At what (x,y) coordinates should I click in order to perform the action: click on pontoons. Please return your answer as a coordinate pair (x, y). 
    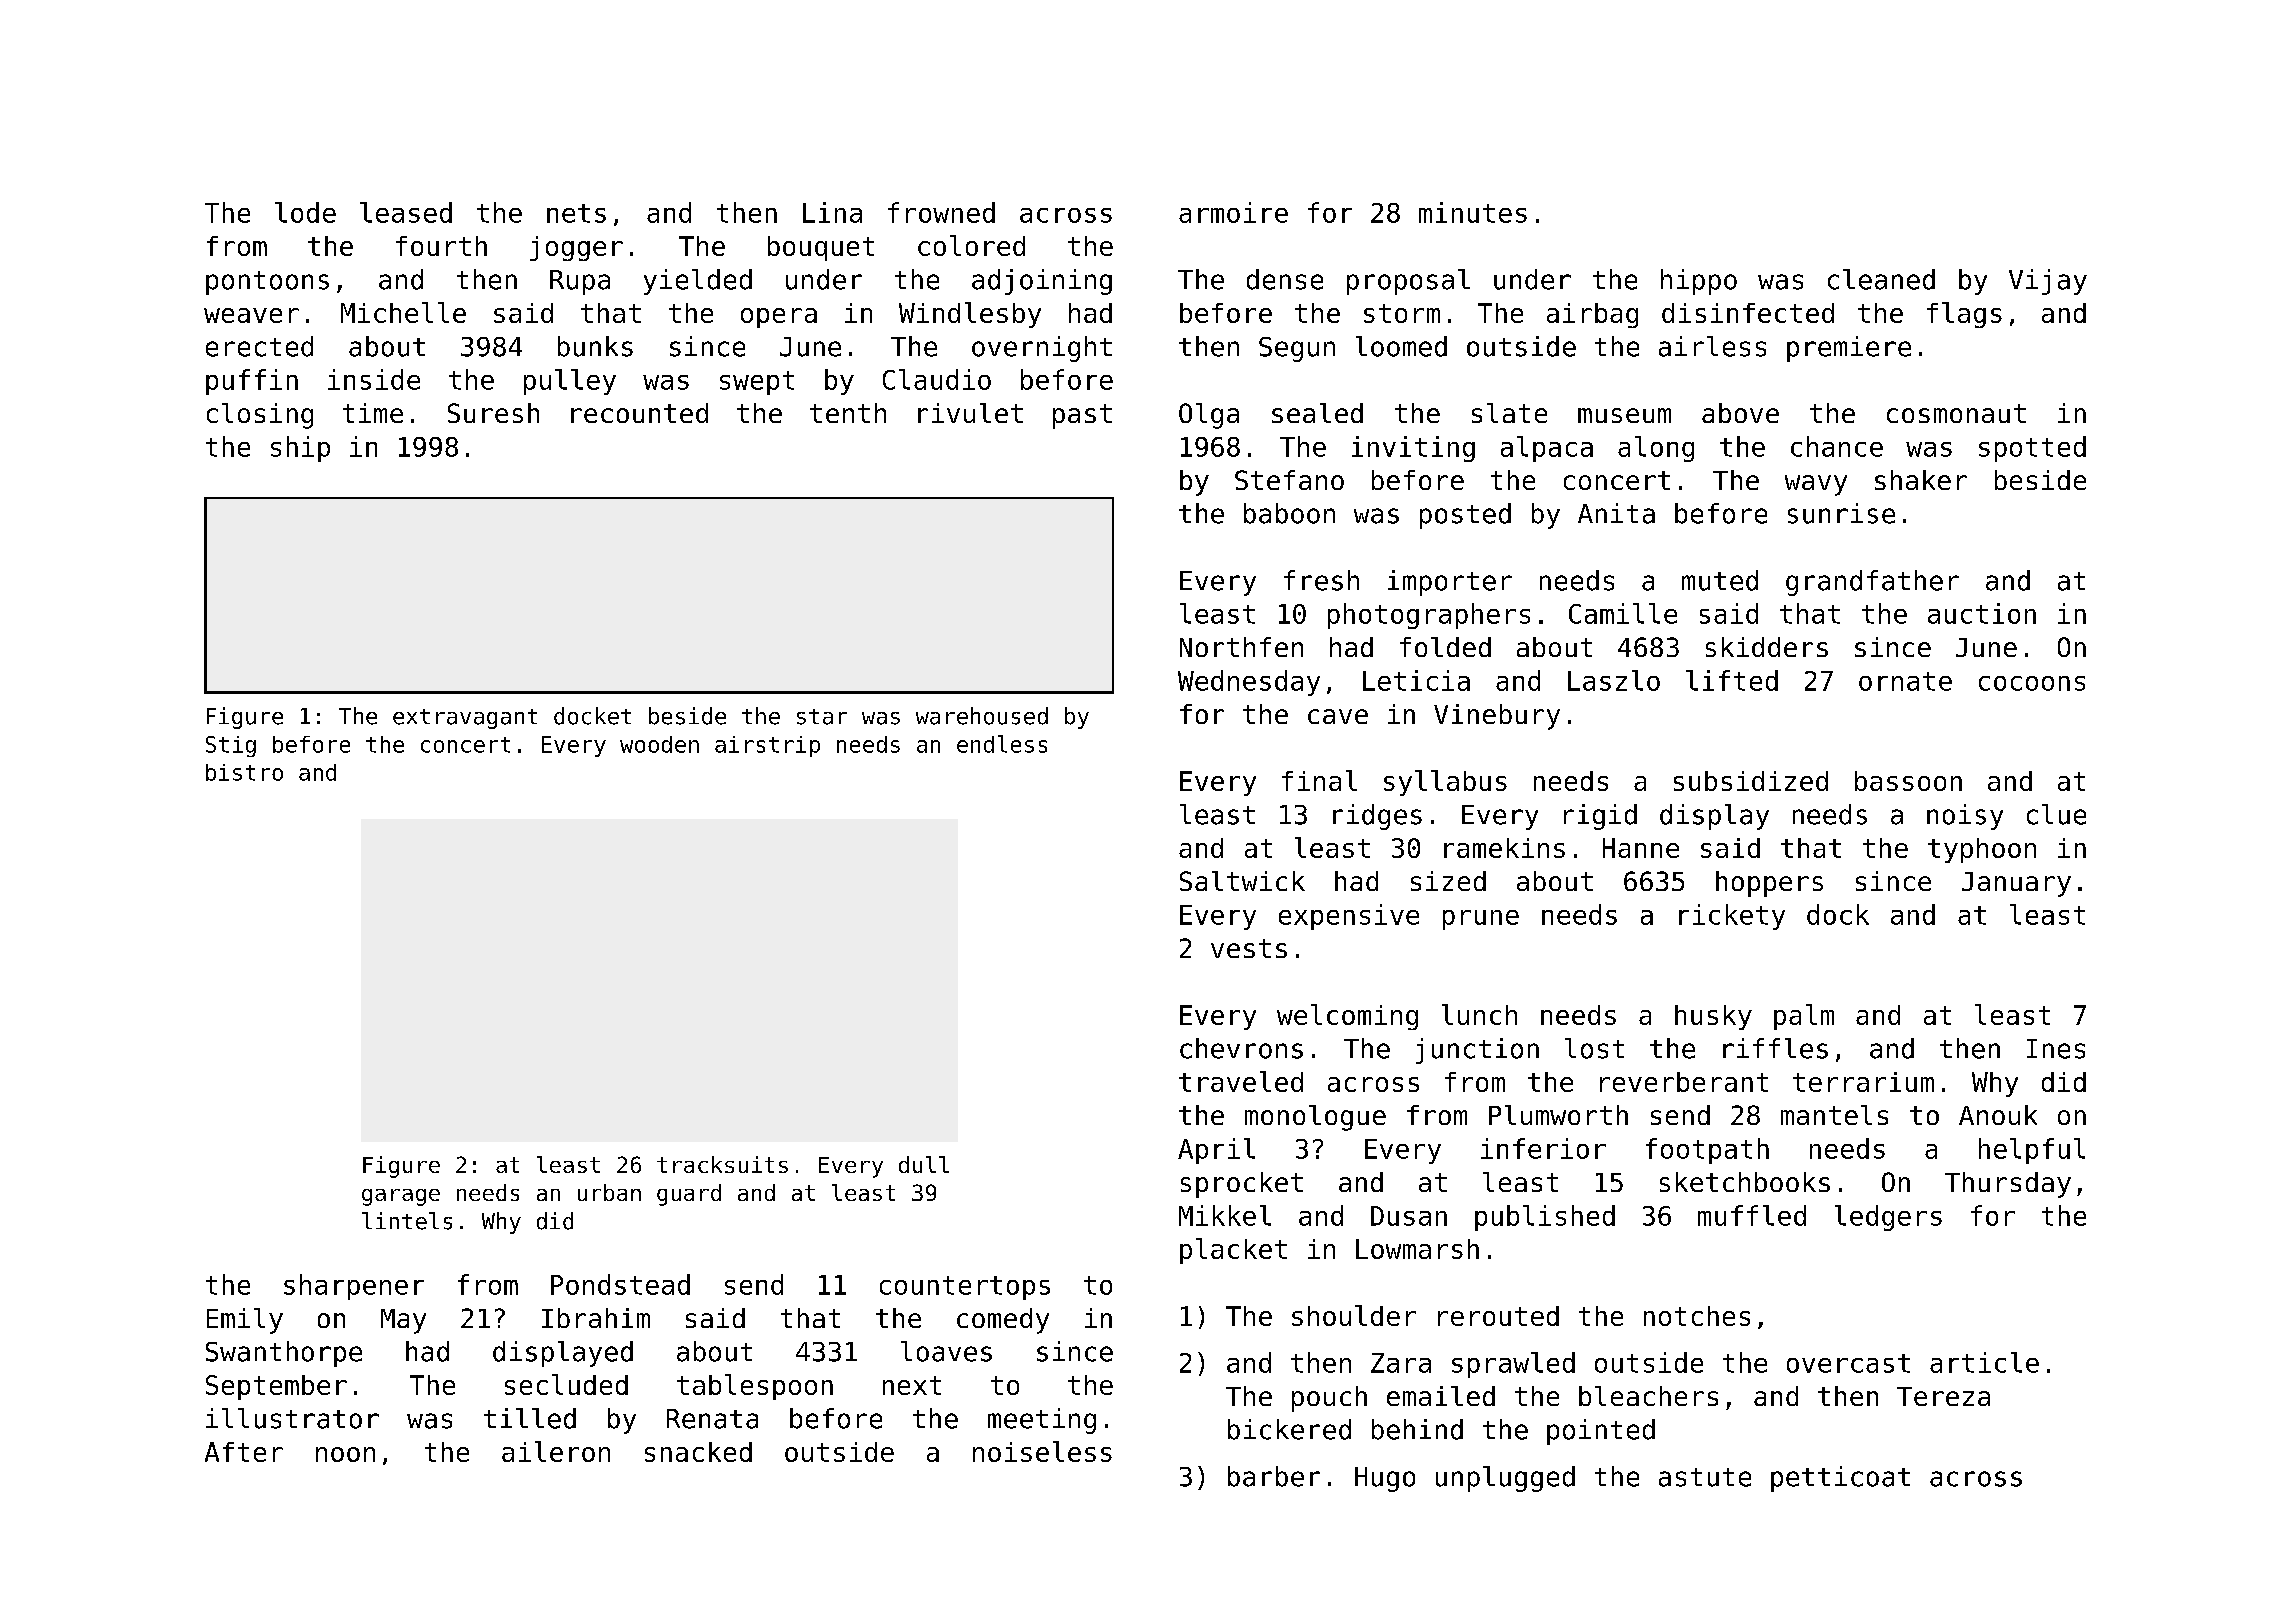
    Looking at the image, I should click on (267, 283).
